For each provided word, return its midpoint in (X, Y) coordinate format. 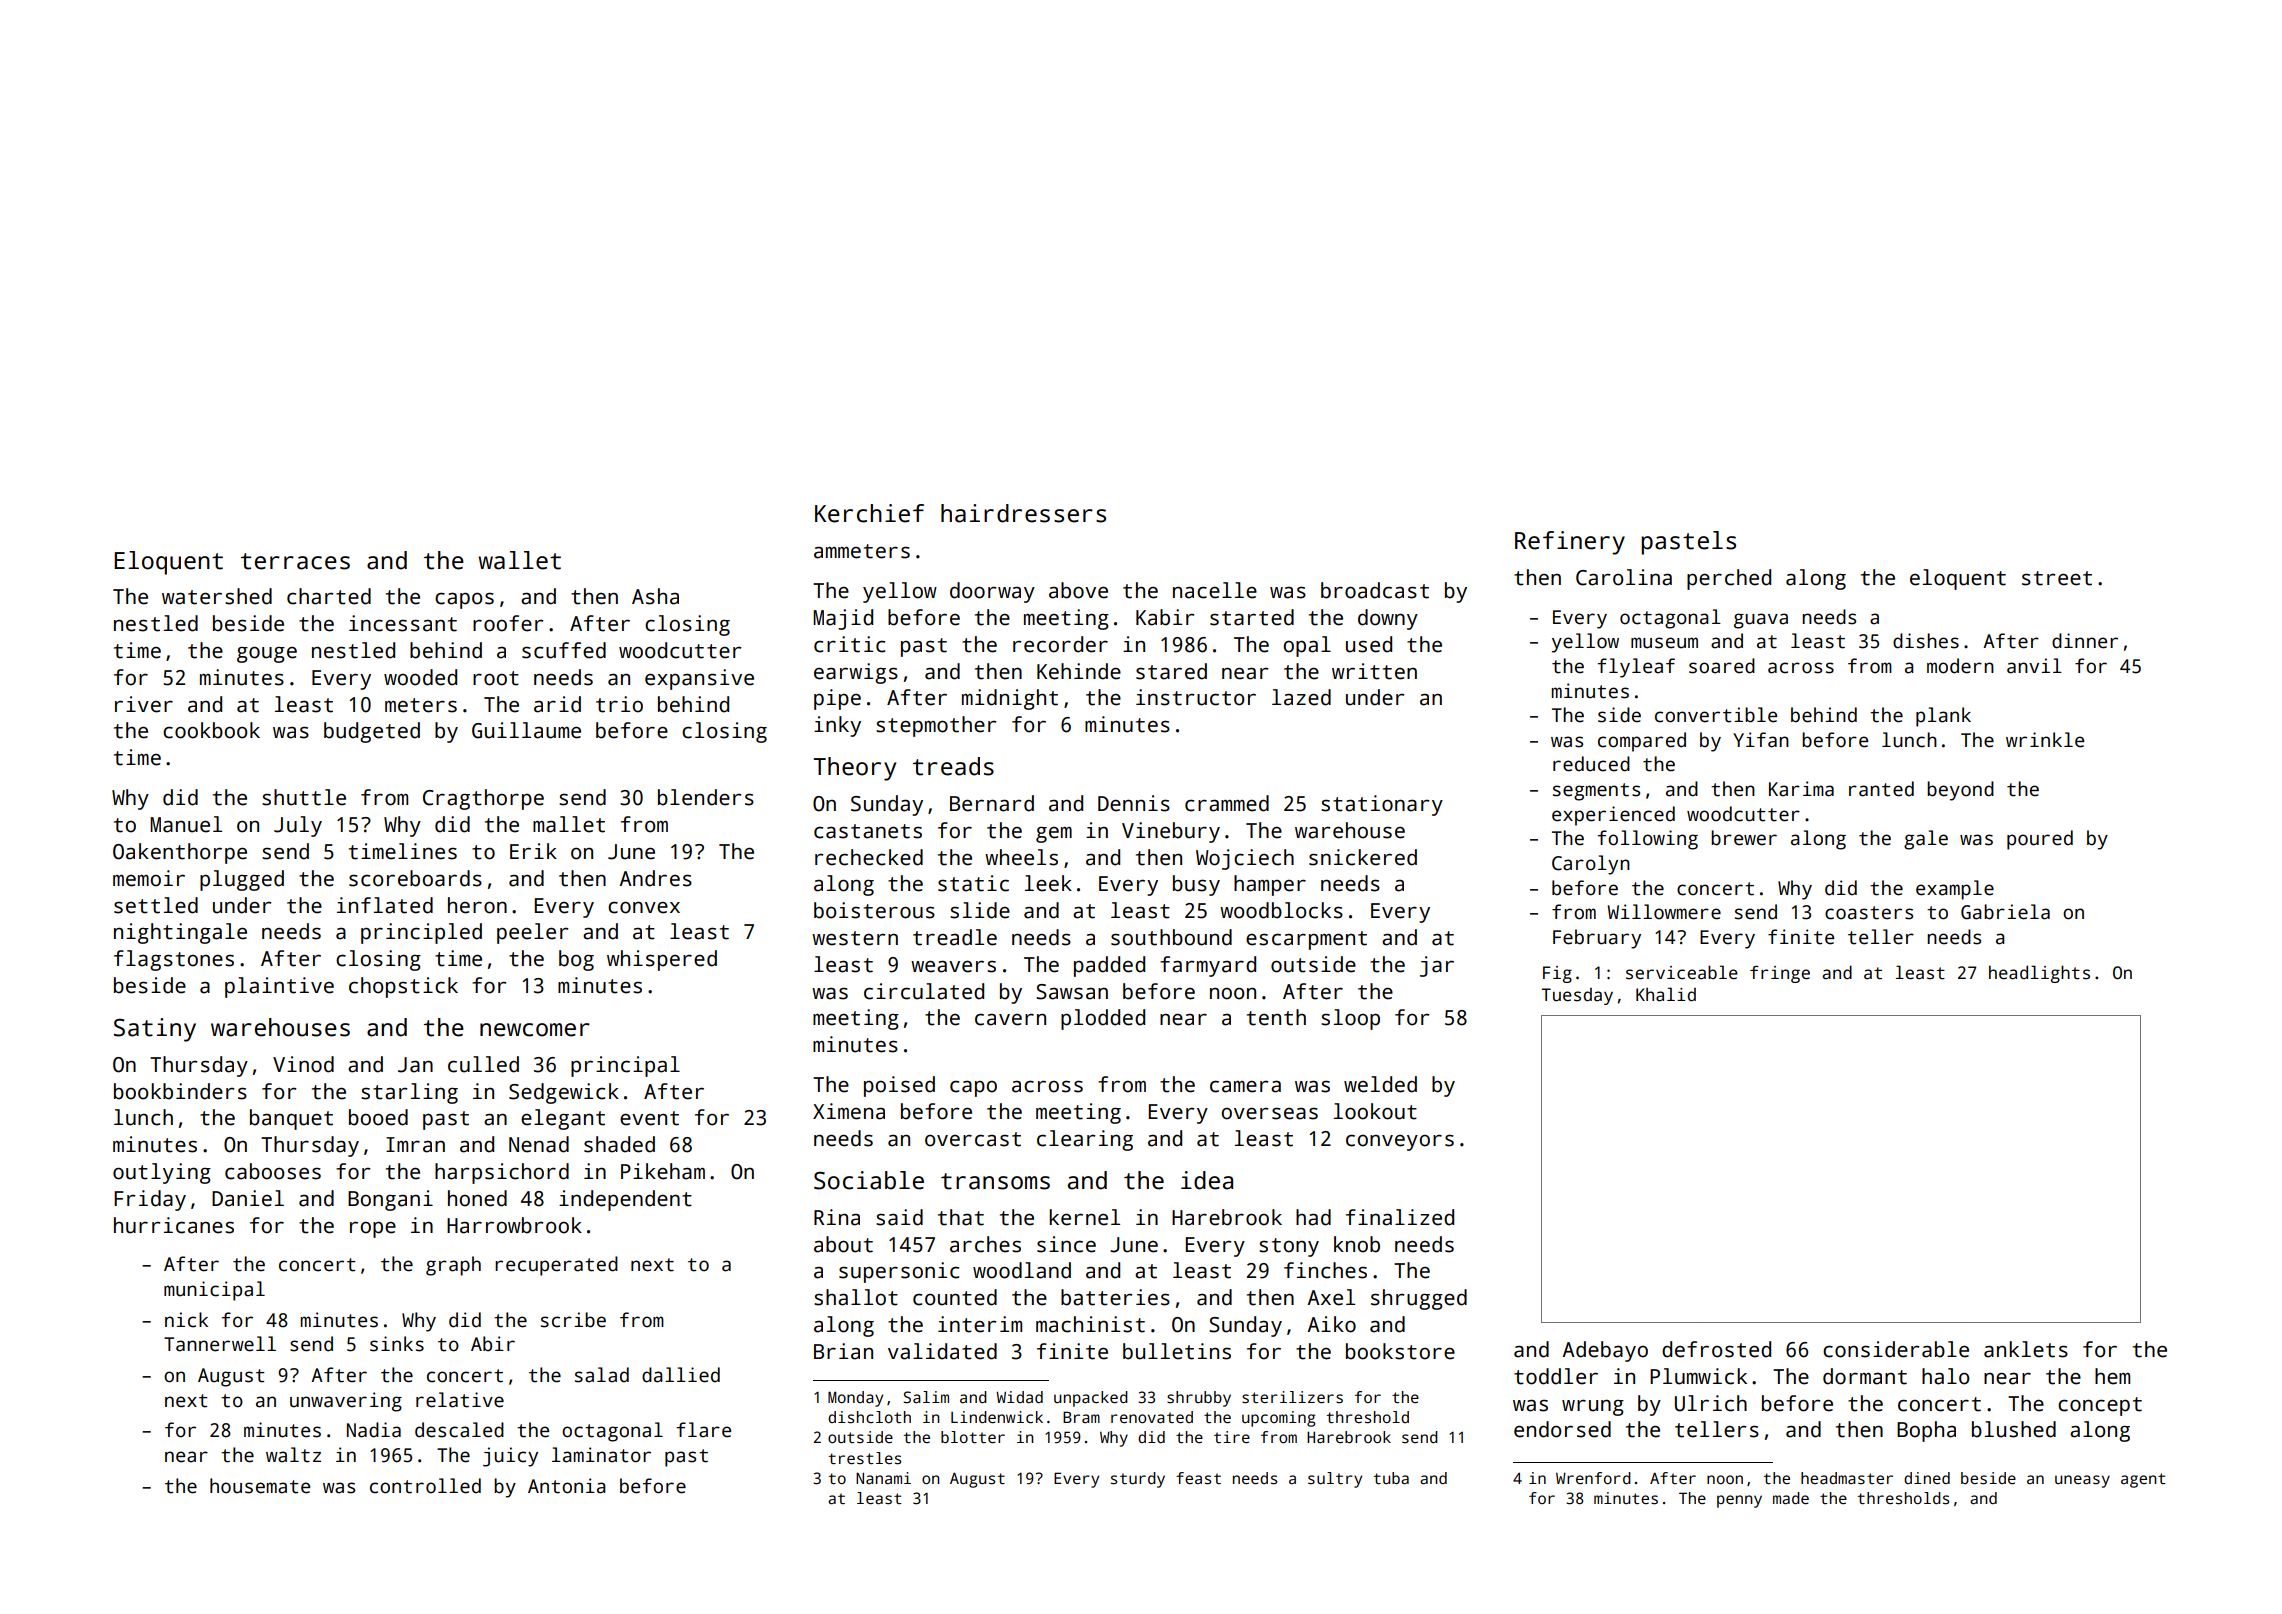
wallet (519, 560)
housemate (260, 1486)
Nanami (883, 1478)
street (2057, 578)
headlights (2039, 974)
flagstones (174, 960)
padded (1109, 966)
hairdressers (1023, 513)
